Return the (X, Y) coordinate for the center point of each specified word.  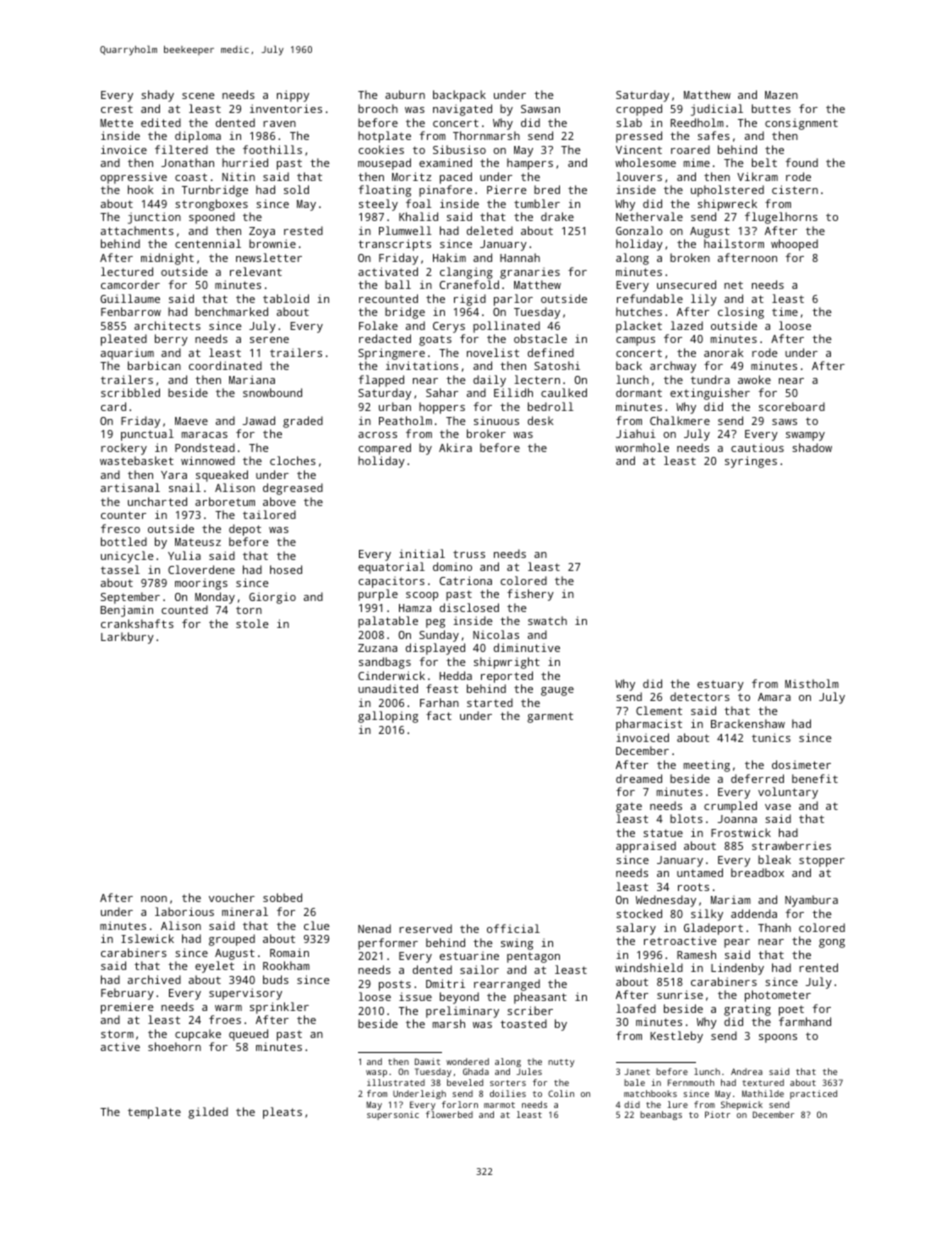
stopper (822, 861)
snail (185, 487)
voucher (232, 897)
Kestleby (676, 1037)
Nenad (374, 928)
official (513, 928)
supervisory (245, 994)
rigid (470, 300)
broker (486, 433)
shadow (812, 447)
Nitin (238, 176)
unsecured (686, 284)
